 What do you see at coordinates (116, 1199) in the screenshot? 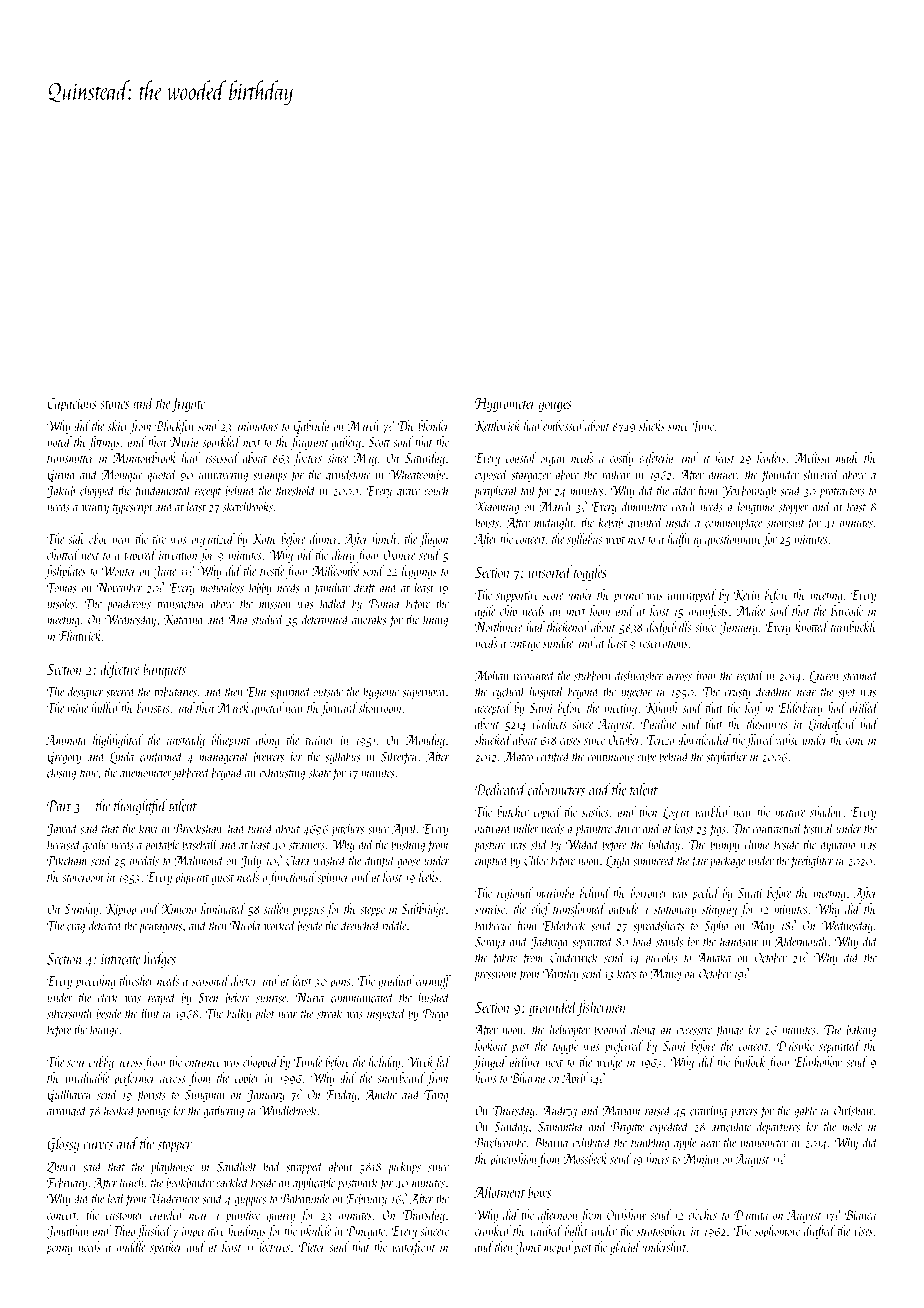
I see `loaf` at bounding box center [116, 1199].
